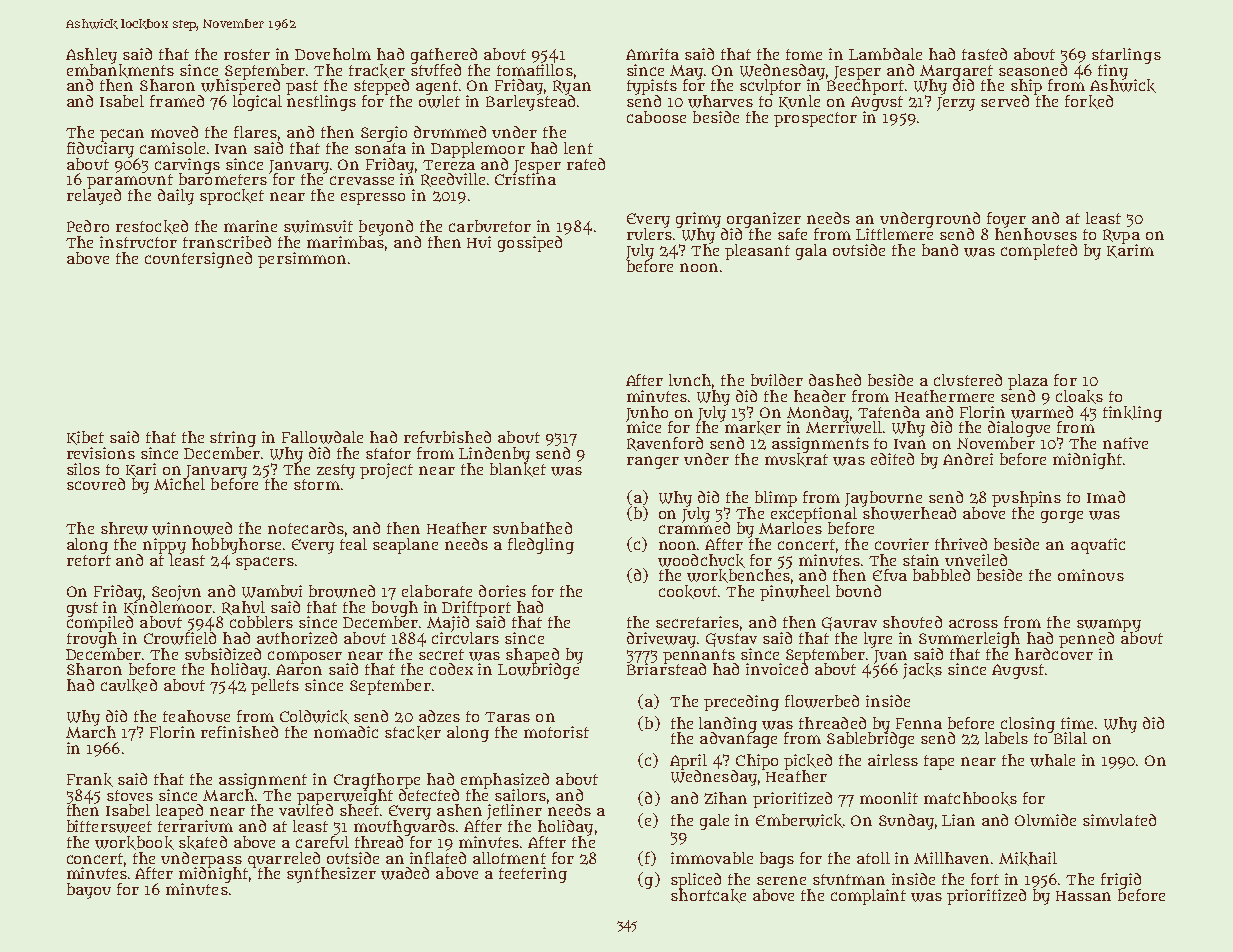  I want to click on whale, so click(1052, 760).
